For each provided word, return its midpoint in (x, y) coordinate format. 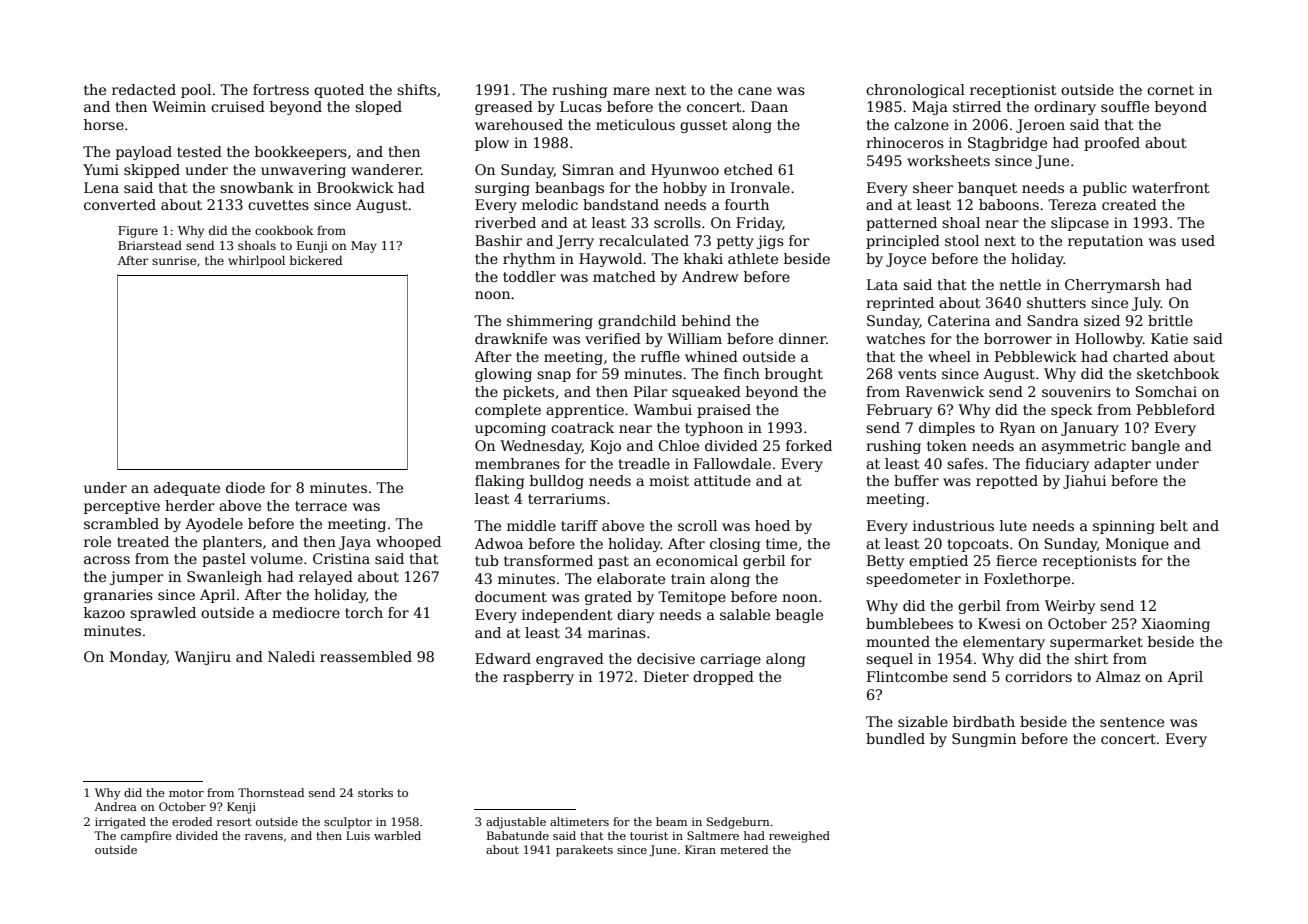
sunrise (174, 260)
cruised (238, 106)
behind (706, 320)
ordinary (1065, 108)
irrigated (120, 823)
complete (508, 411)
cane (755, 91)
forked (809, 445)
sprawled (163, 614)
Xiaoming (1176, 625)
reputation (1105, 242)
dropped (723, 678)
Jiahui (1084, 482)
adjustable (516, 823)
